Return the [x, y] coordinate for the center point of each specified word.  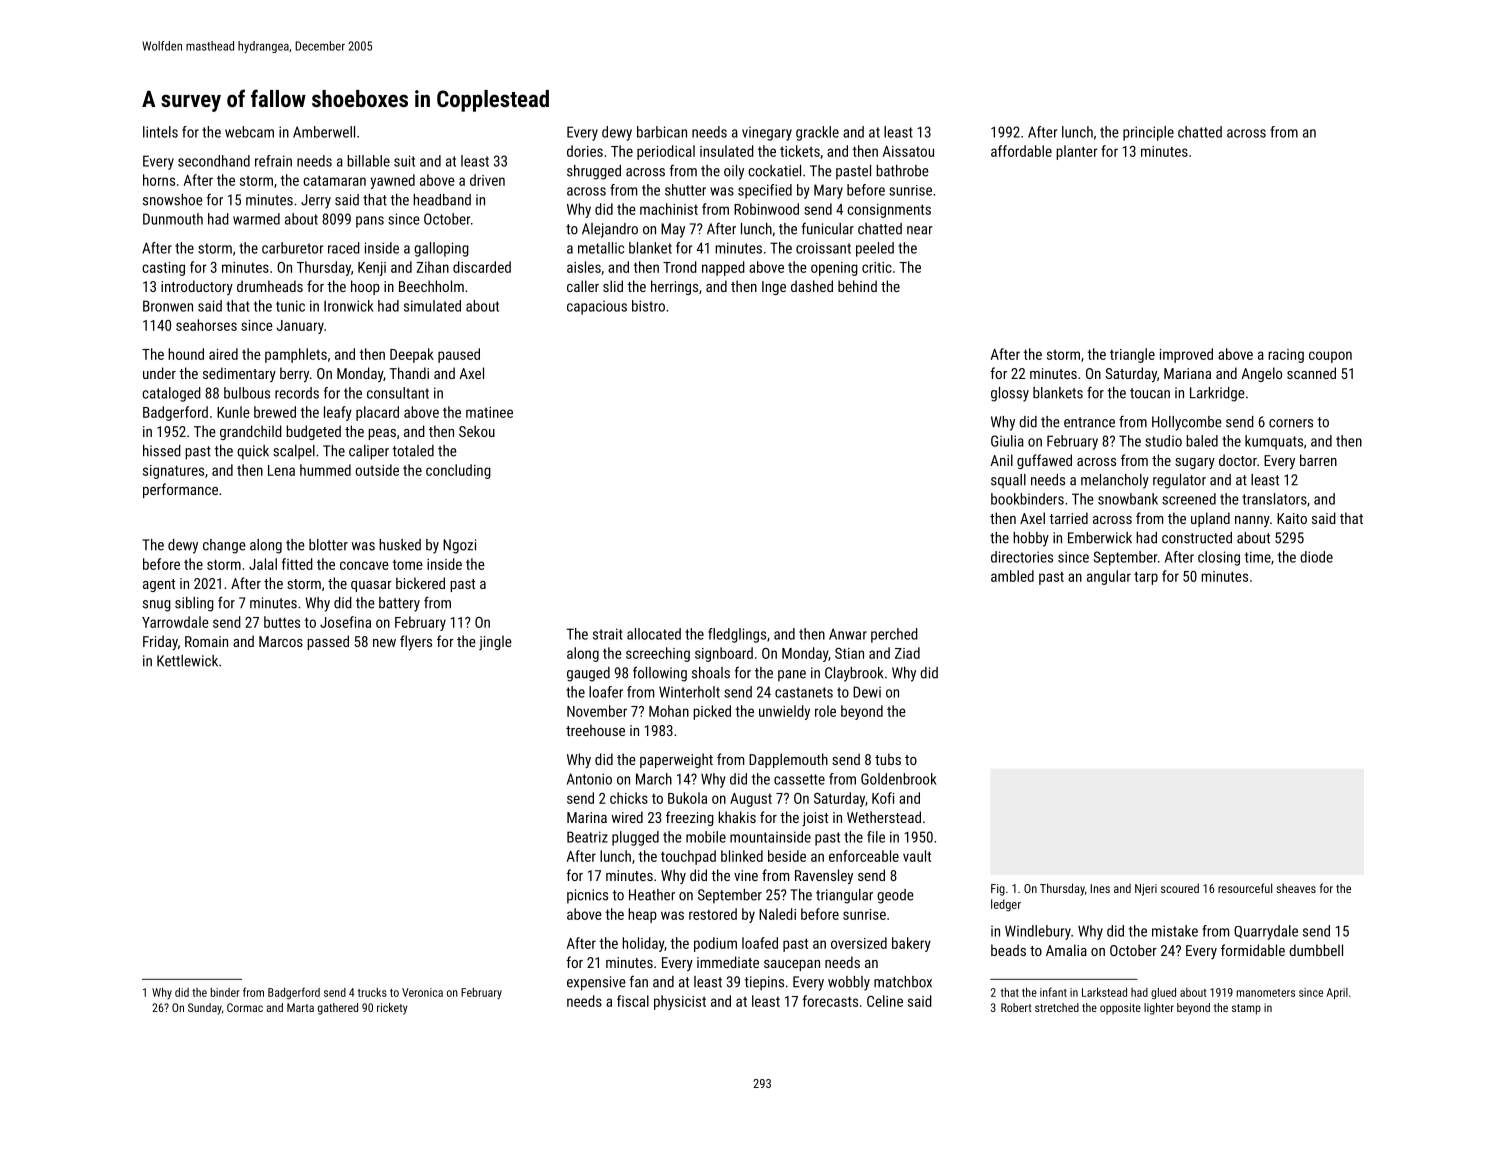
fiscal [633, 1001]
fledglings [737, 635]
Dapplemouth [788, 760]
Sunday [205, 1009]
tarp [1146, 578]
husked [400, 545]
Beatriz [587, 837]
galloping [441, 249]
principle [1148, 133]
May [673, 230]
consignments [889, 211]
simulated [432, 306]
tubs [888, 759]
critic [877, 267]
